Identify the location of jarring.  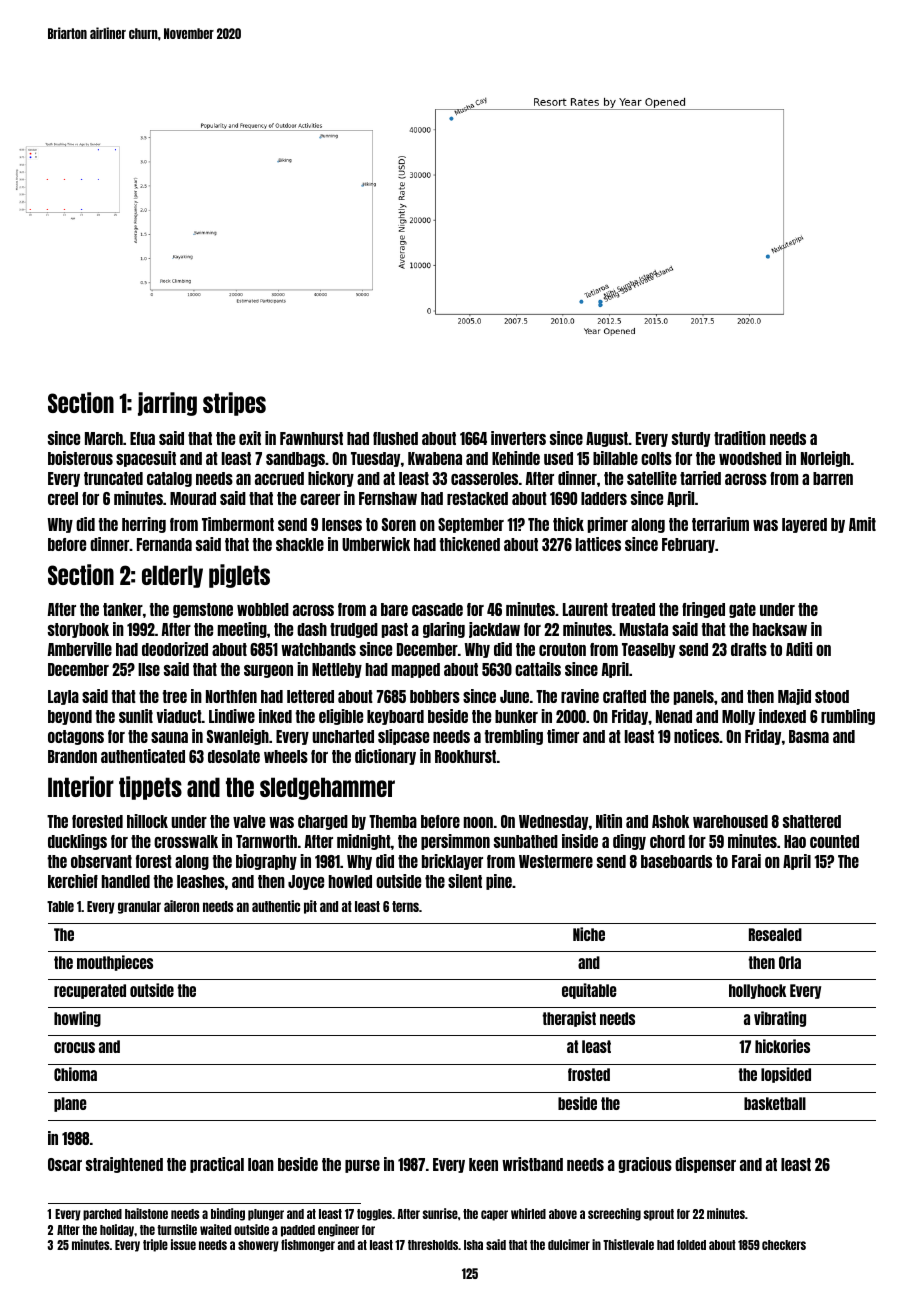
(167, 404).
